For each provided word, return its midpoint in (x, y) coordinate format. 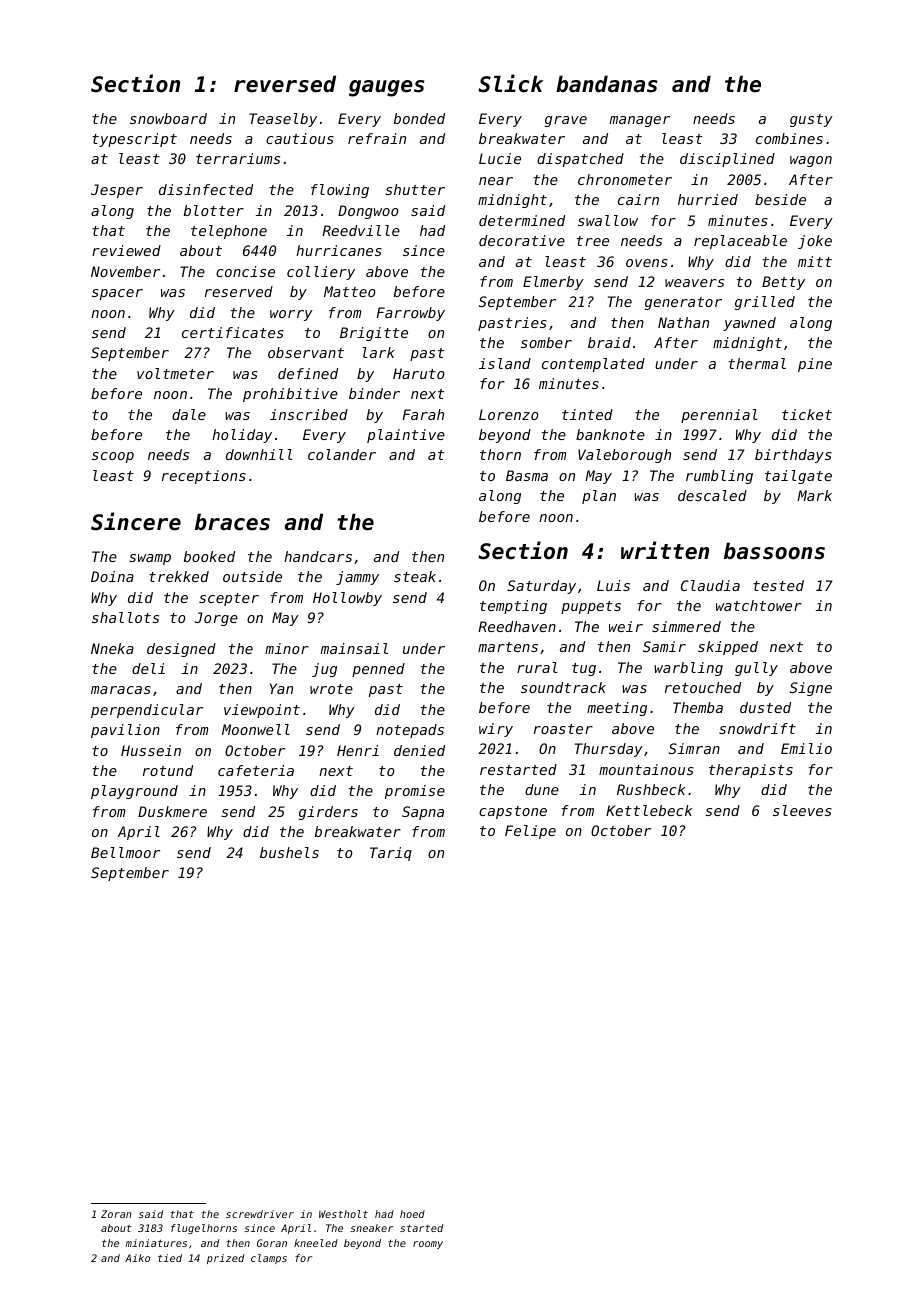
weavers (694, 283)
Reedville (361, 230)
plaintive (406, 436)
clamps (269, 1259)
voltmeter (175, 373)
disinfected (206, 189)
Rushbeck (651, 789)
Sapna (423, 813)
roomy (428, 1245)
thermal (757, 363)
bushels (289, 852)
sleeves (802, 810)
